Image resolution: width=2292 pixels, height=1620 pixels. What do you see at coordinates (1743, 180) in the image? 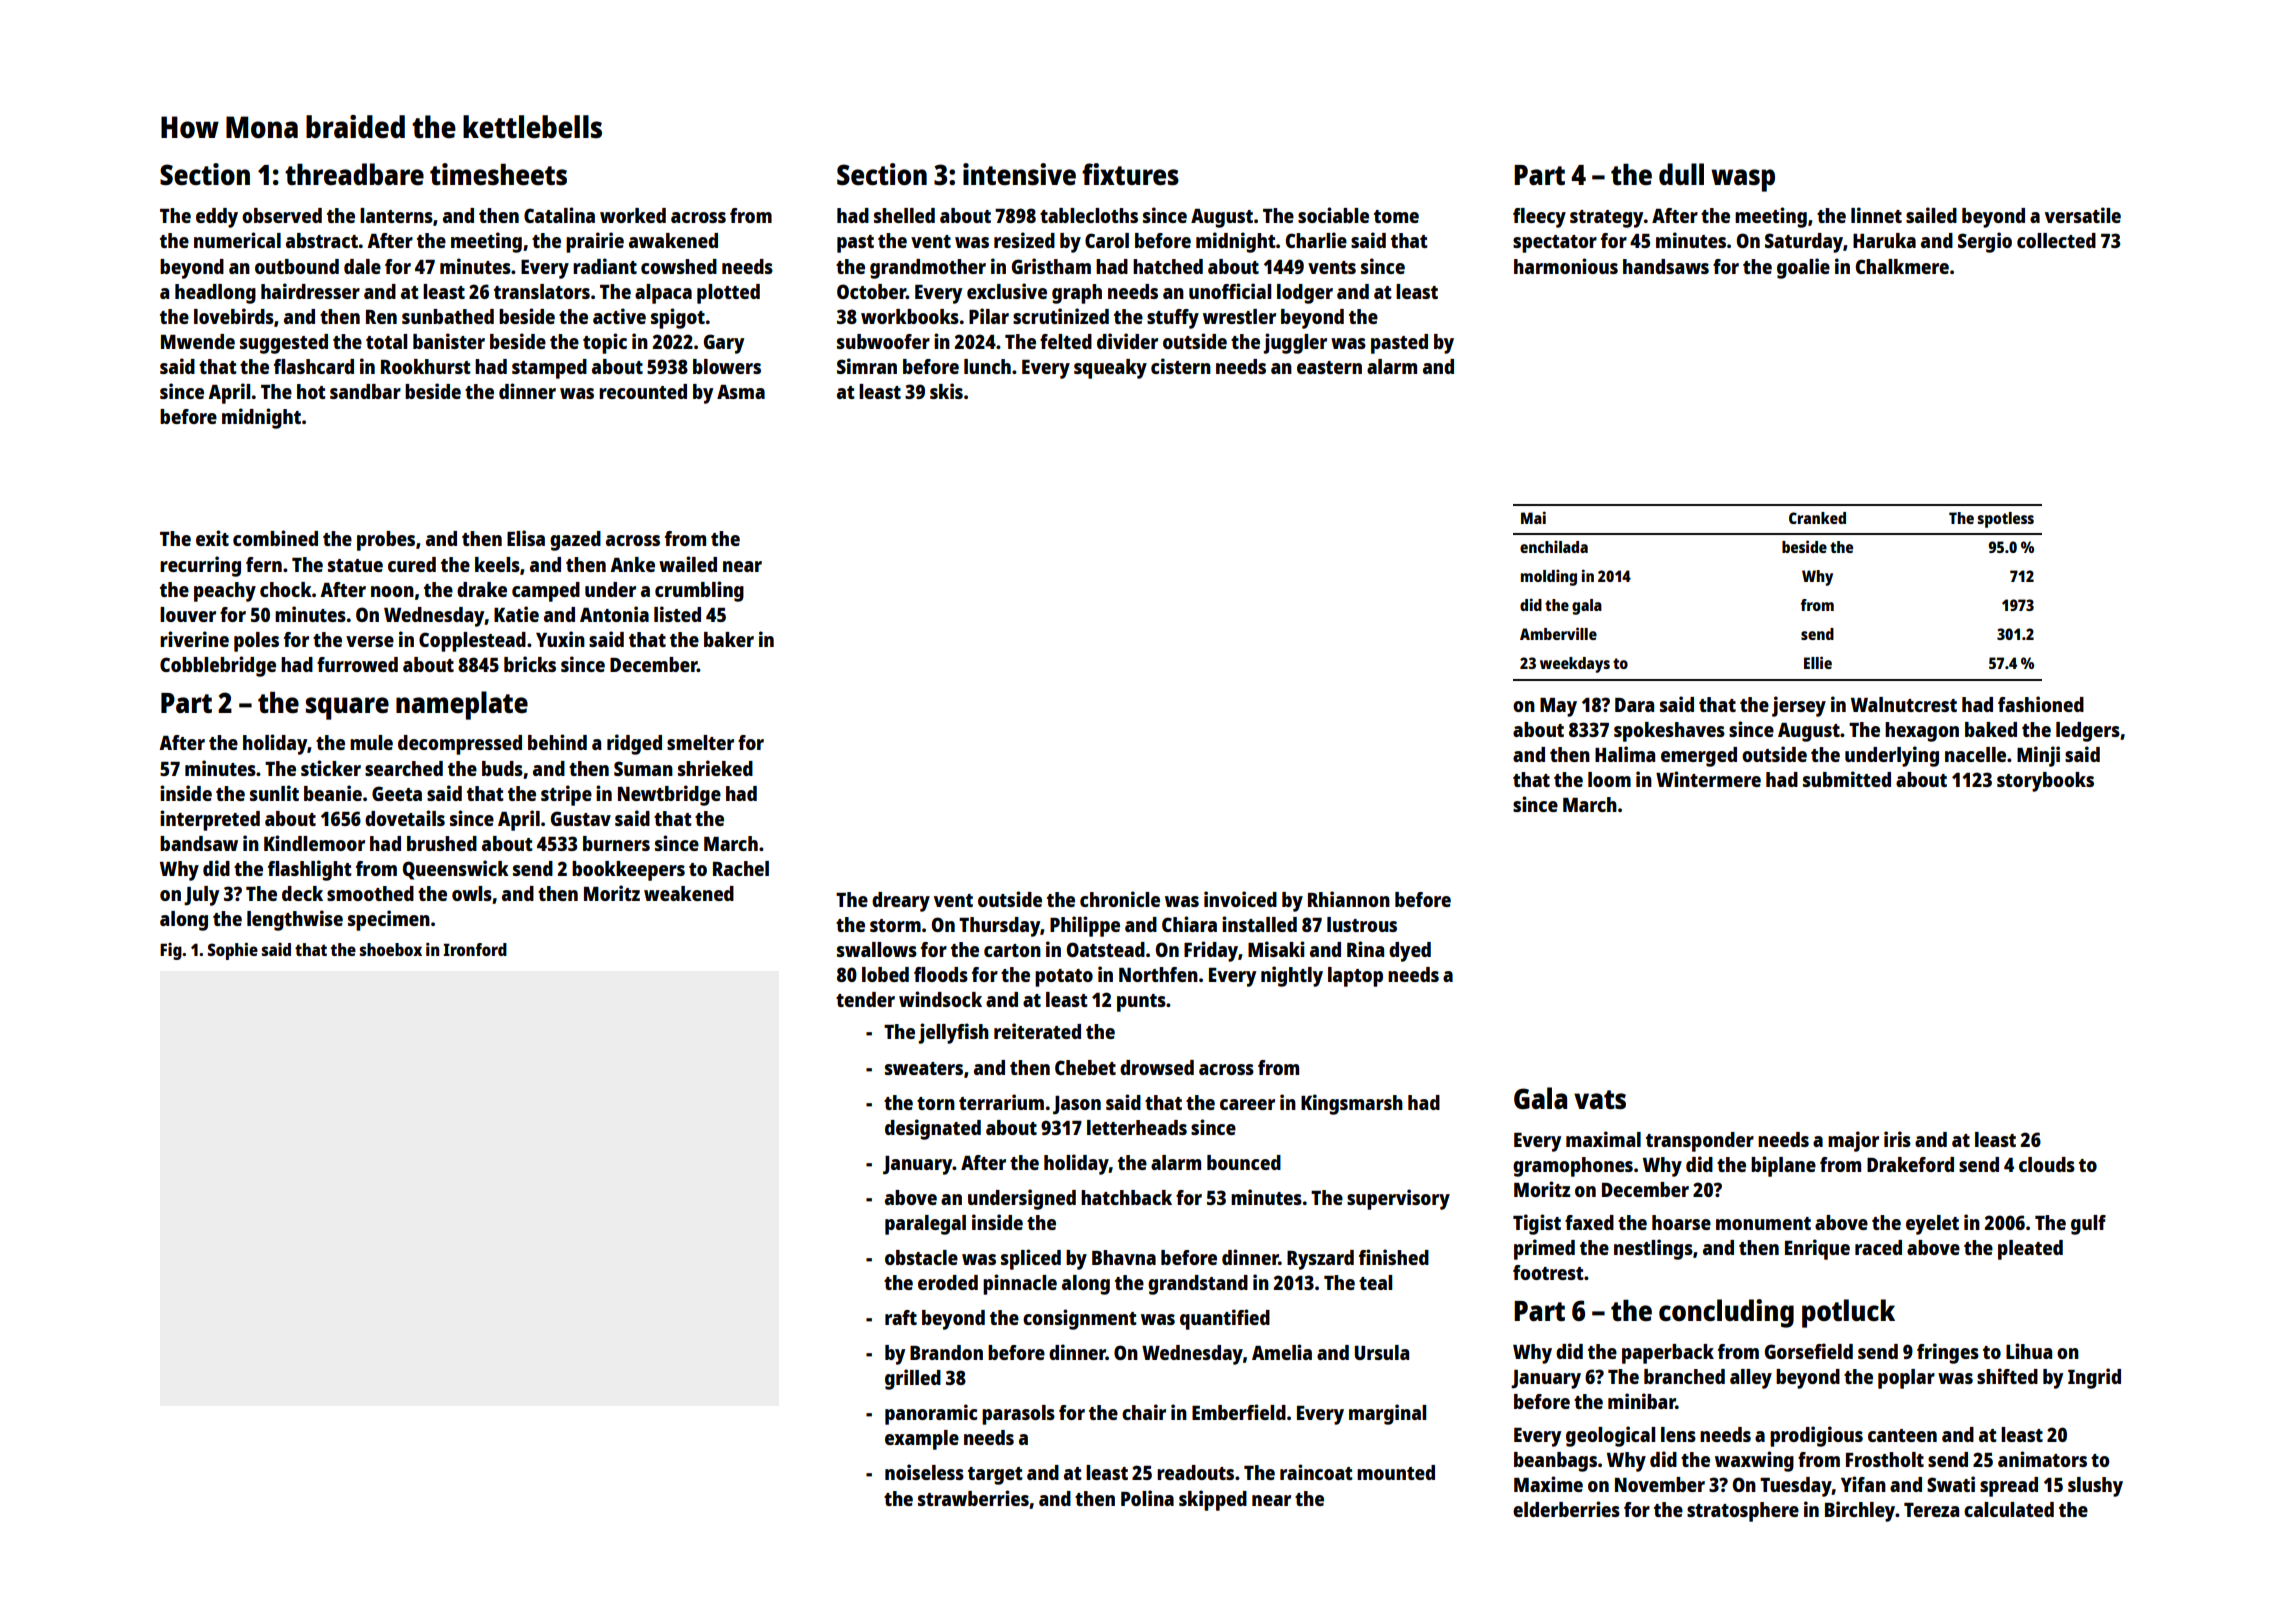
I see `wasp` at bounding box center [1743, 180].
